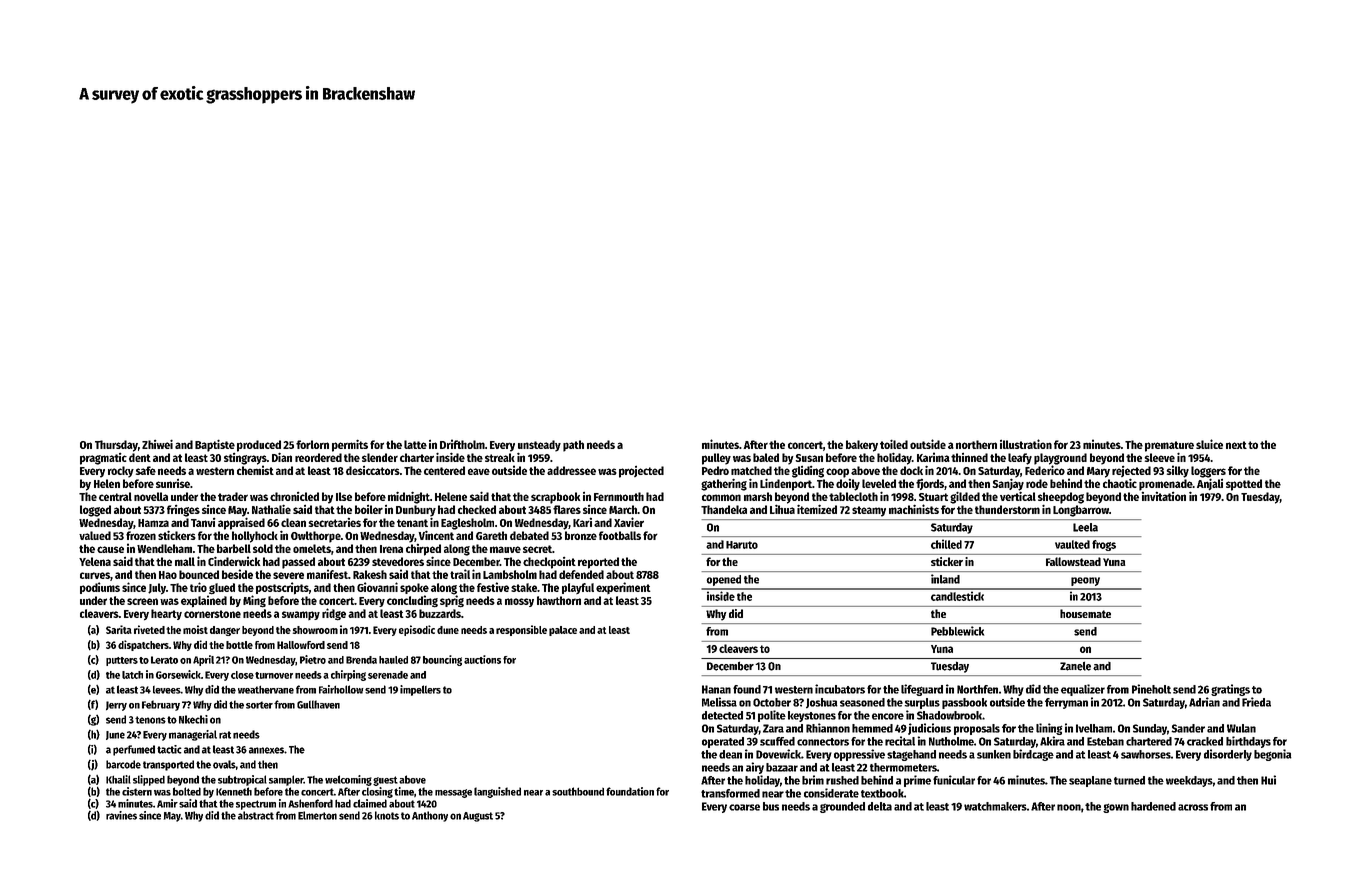 This screenshot has width=1372, height=887. I want to click on experiment, so click(623, 588).
